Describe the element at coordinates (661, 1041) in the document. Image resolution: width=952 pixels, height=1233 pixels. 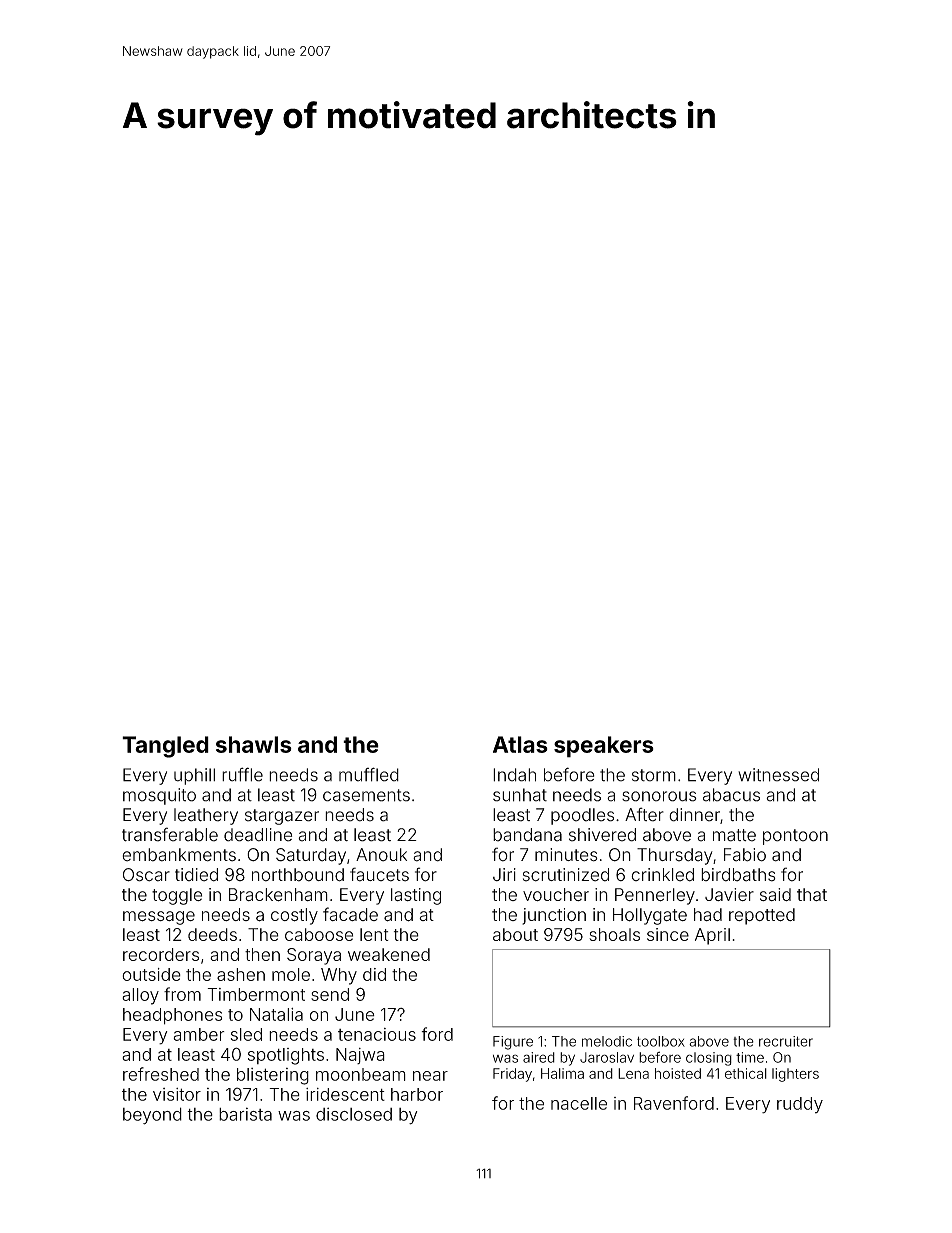
I see `toolbox` at that location.
